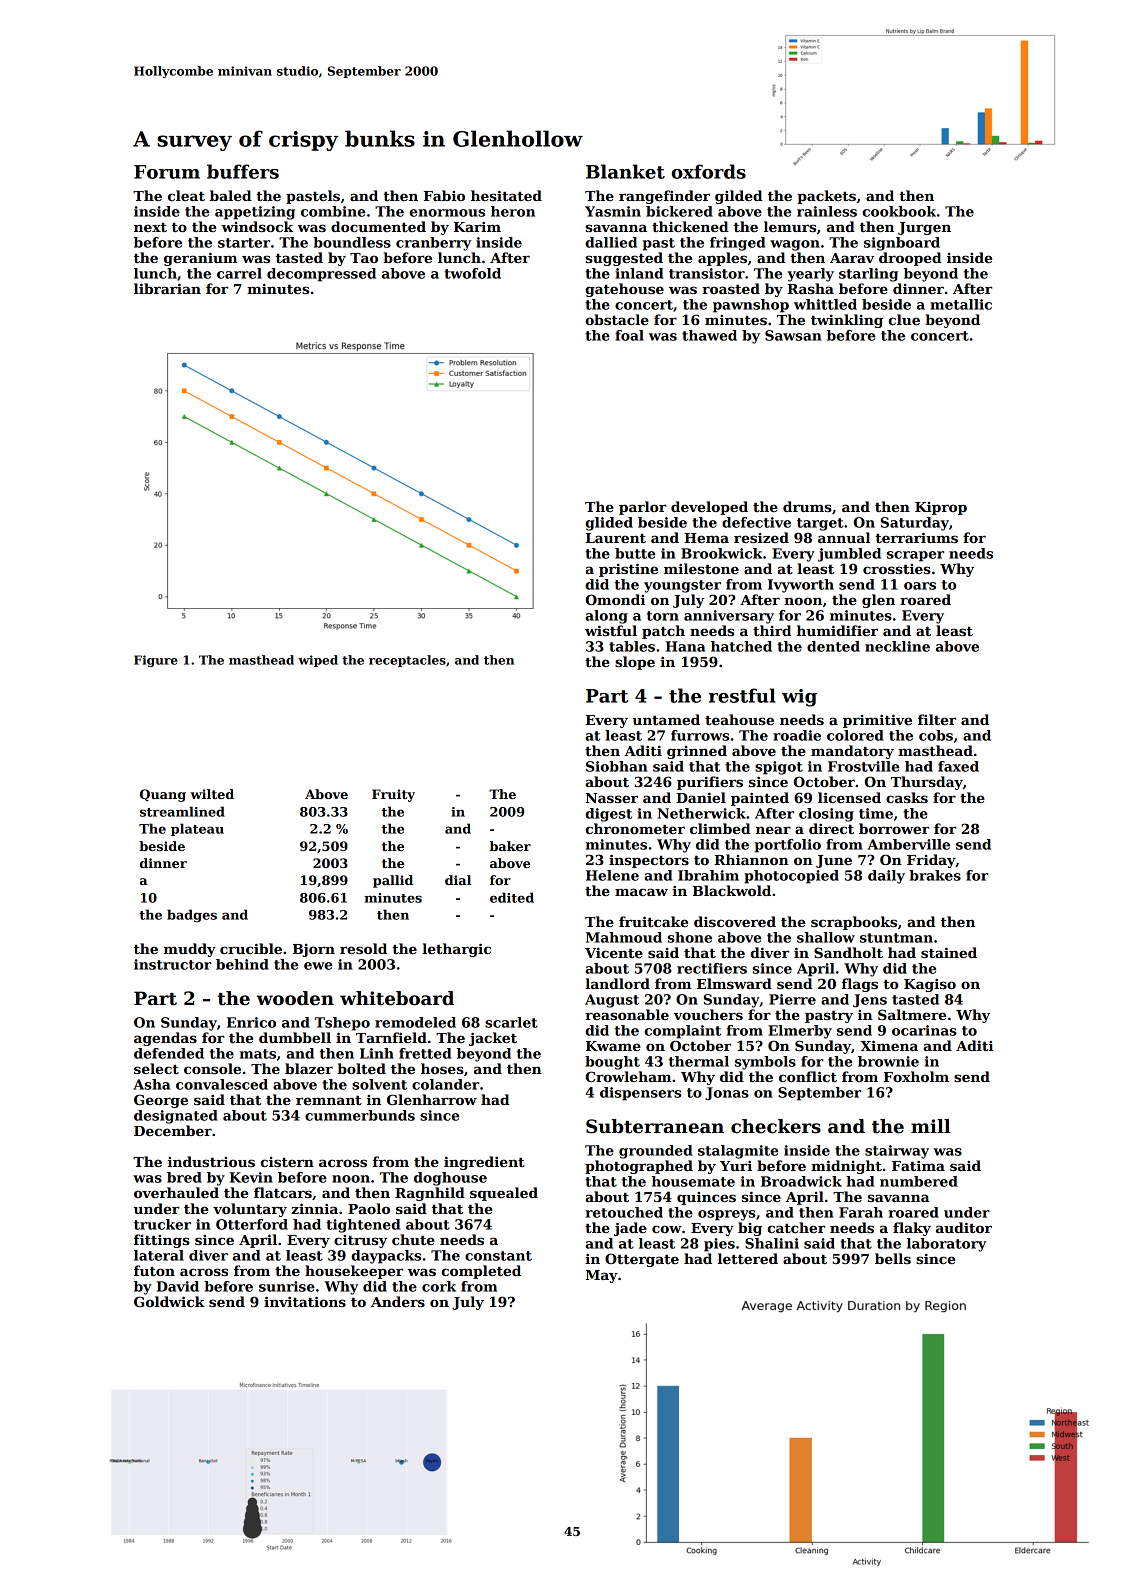 This screenshot has width=1128, height=1595. I want to click on Fruity, so click(393, 795).
